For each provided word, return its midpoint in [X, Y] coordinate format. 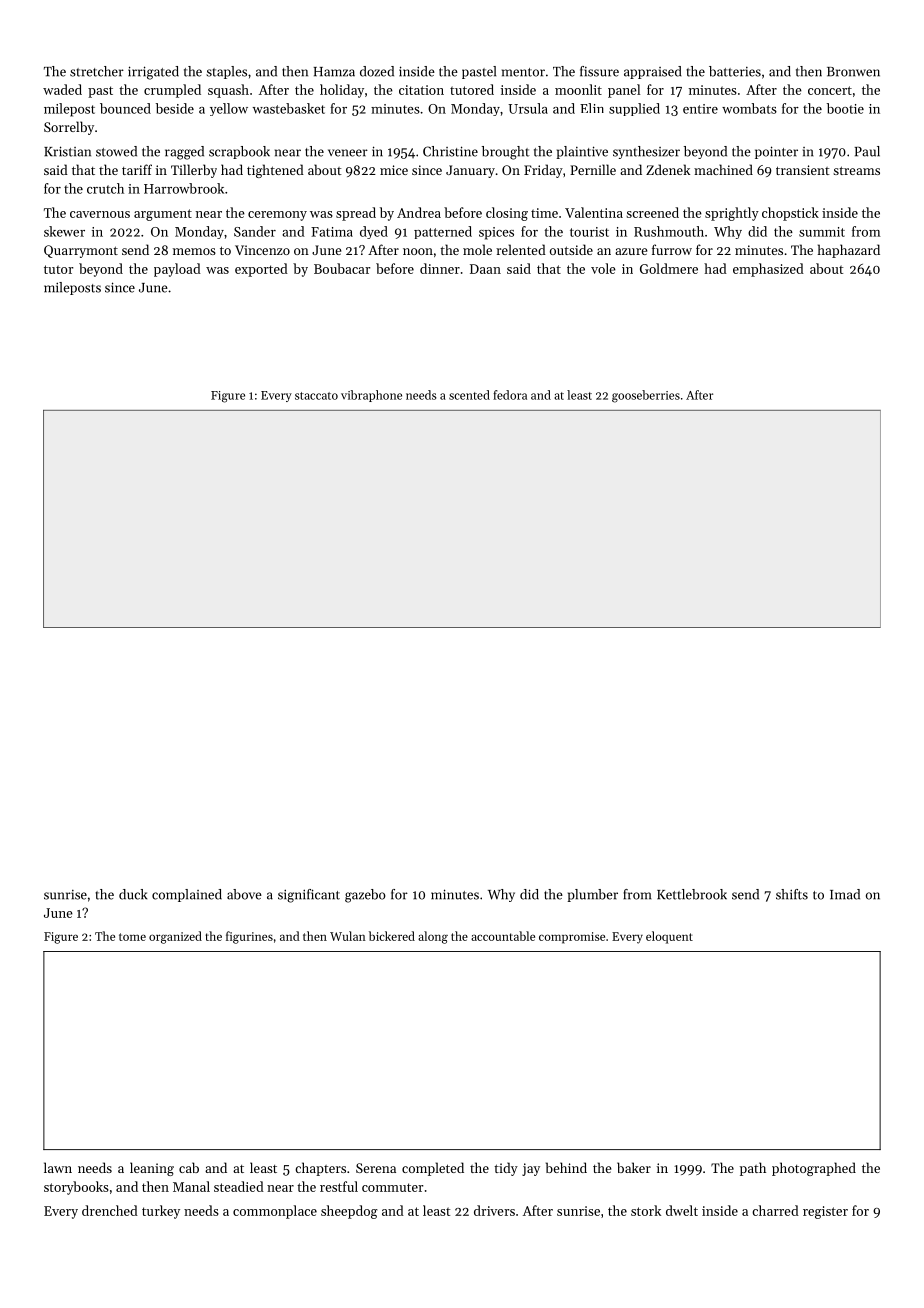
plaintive [582, 152]
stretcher [97, 71]
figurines [249, 937]
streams [856, 170]
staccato [316, 396]
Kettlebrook [692, 894]
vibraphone [371, 396]
